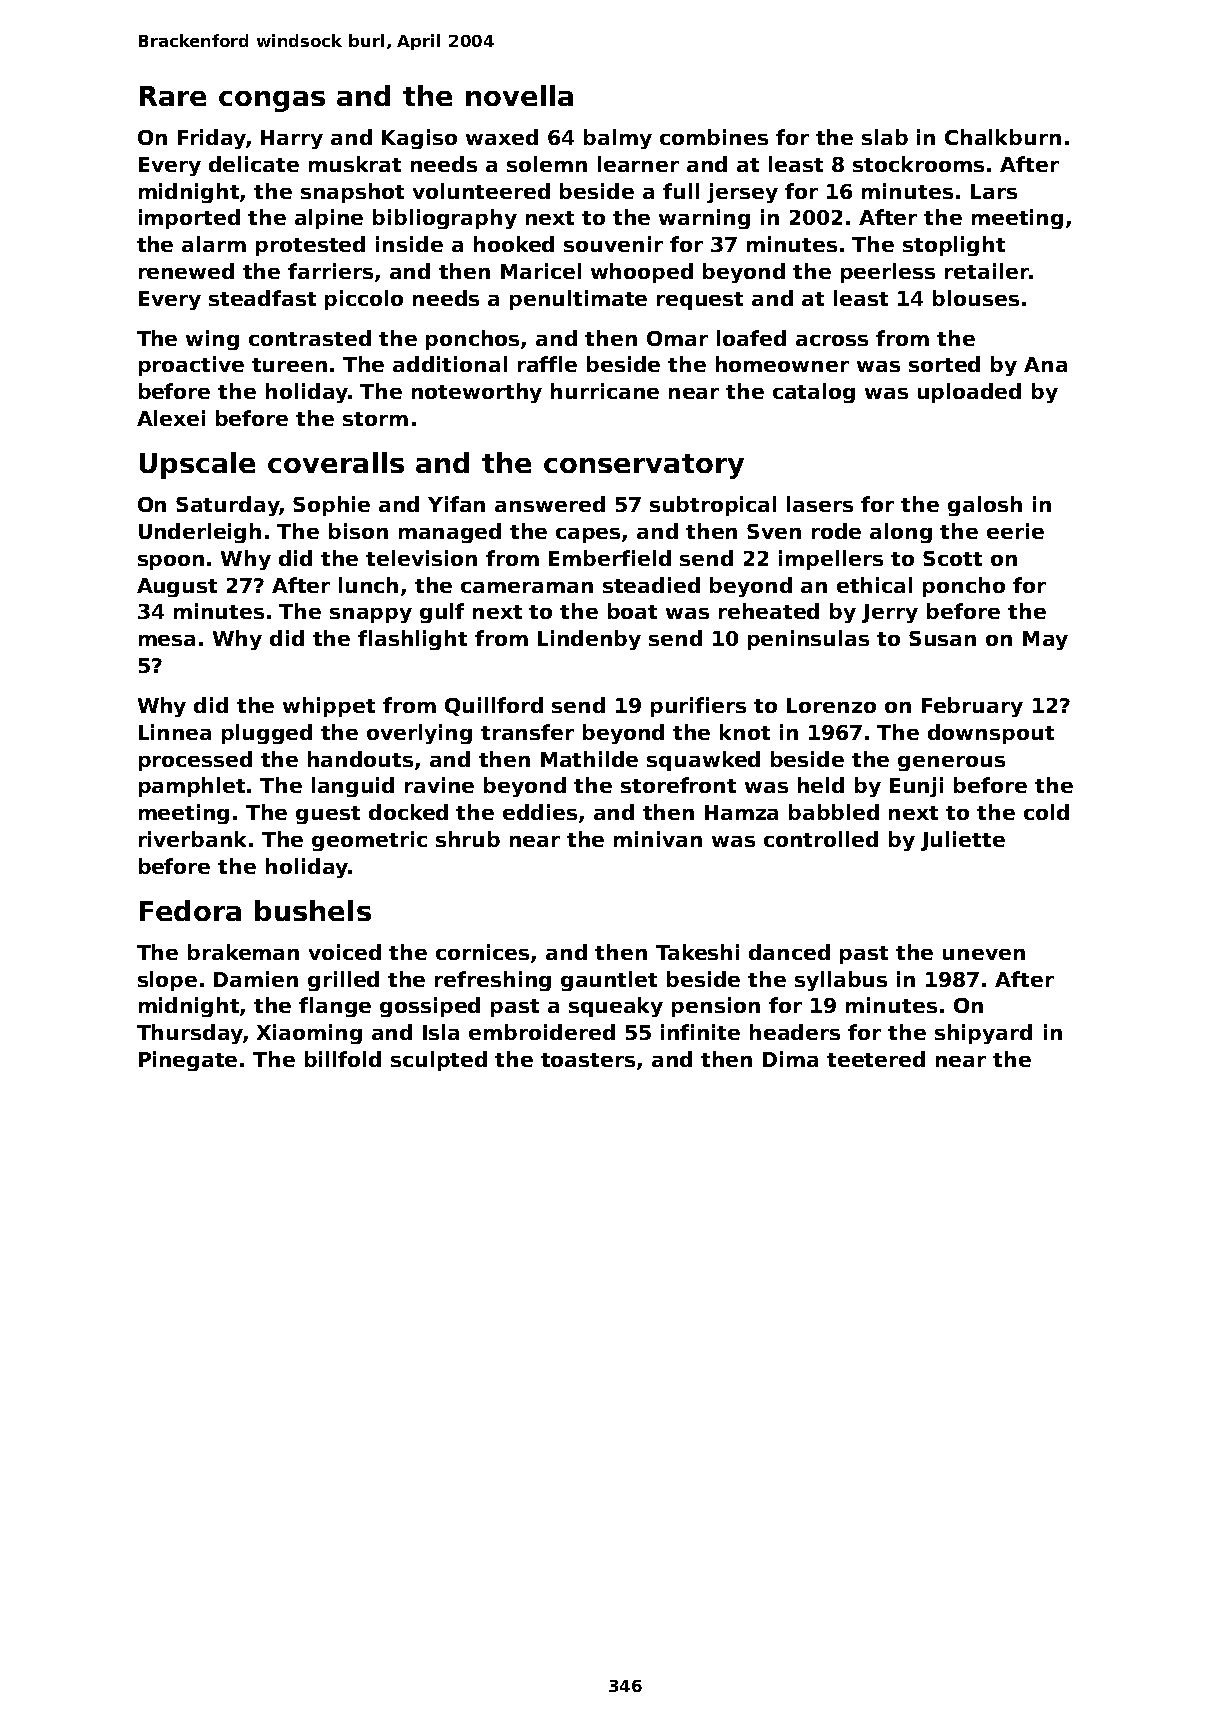 This document has height=1720, width=1216. I want to click on downspout, so click(991, 734).
